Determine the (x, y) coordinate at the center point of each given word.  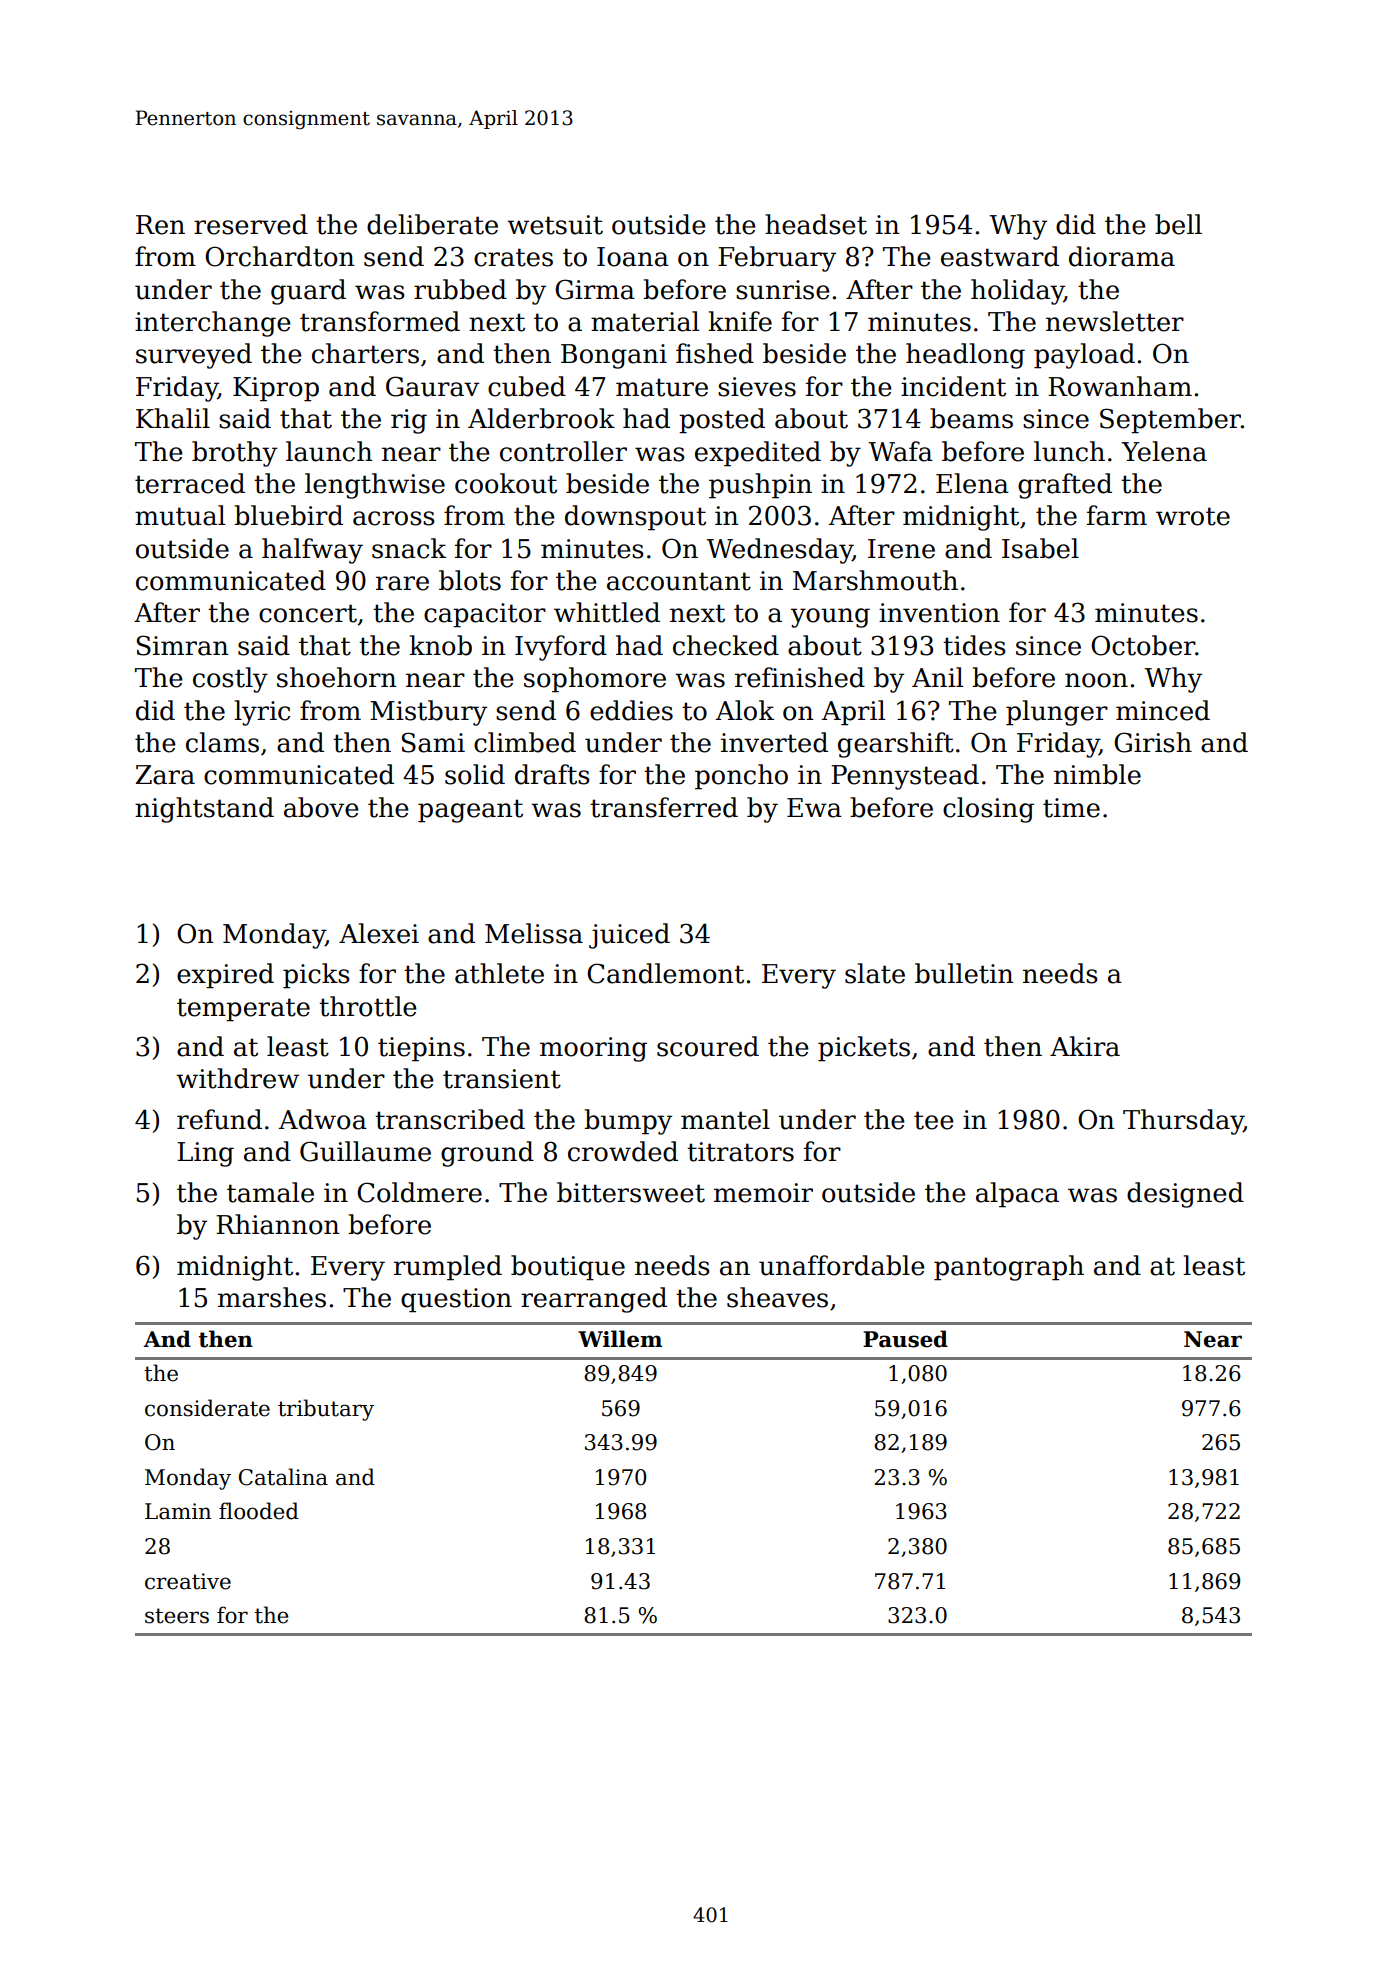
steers (177, 1616)
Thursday (1183, 1122)
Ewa (814, 808)
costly (230, 680)
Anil (937, 677)
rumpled (448, 1268)
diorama (1122, 256)
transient (502, 1079)
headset (816, 224)
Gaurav (432, 386)
